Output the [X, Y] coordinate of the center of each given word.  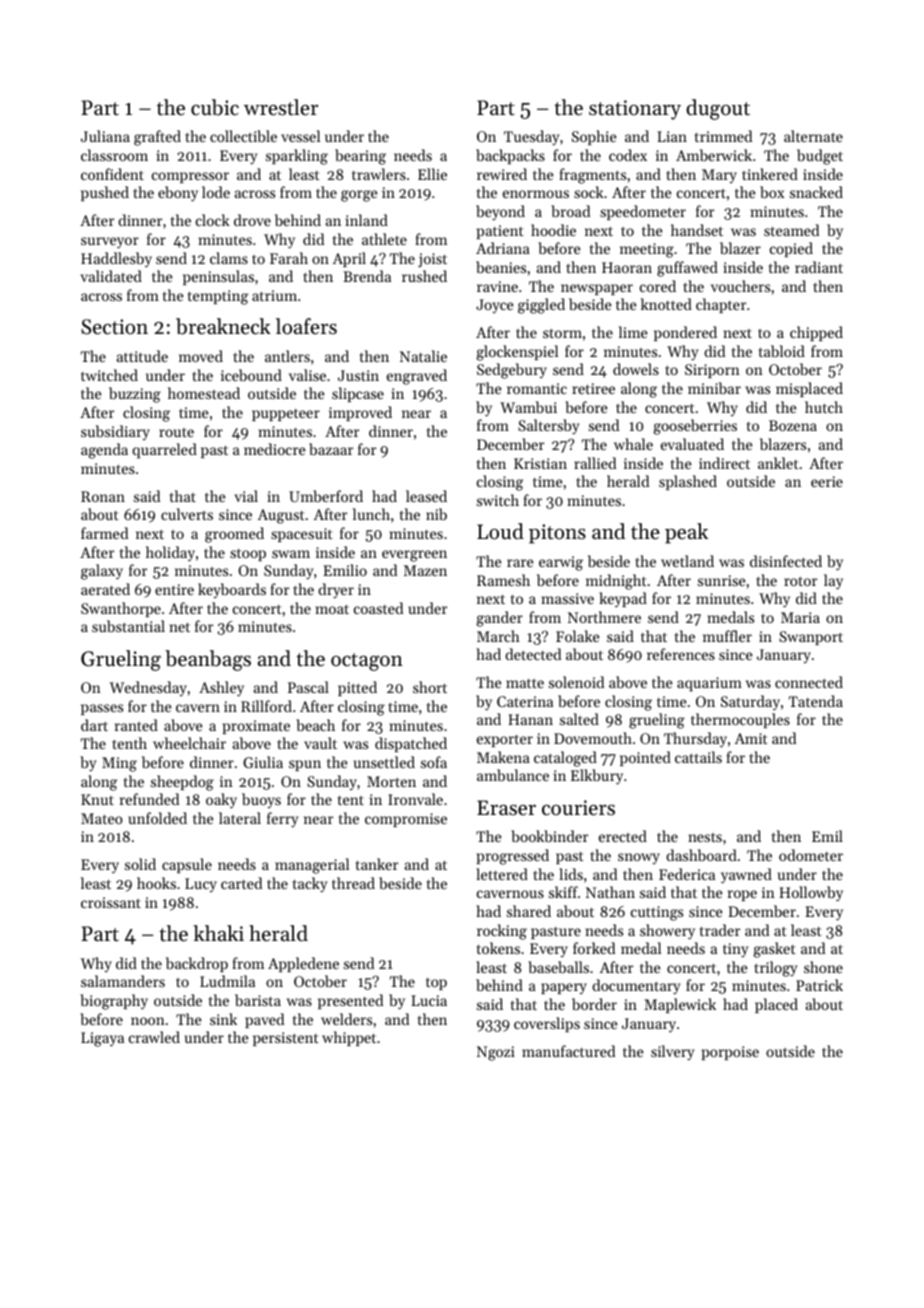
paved [264, 1020]
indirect [724, 463]
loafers [306, 326]
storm [562, 333]
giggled [541, 306]
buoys [261, 800]
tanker [377, 864]
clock [213, 220]
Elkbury [597, 777]
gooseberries [695, 427]
